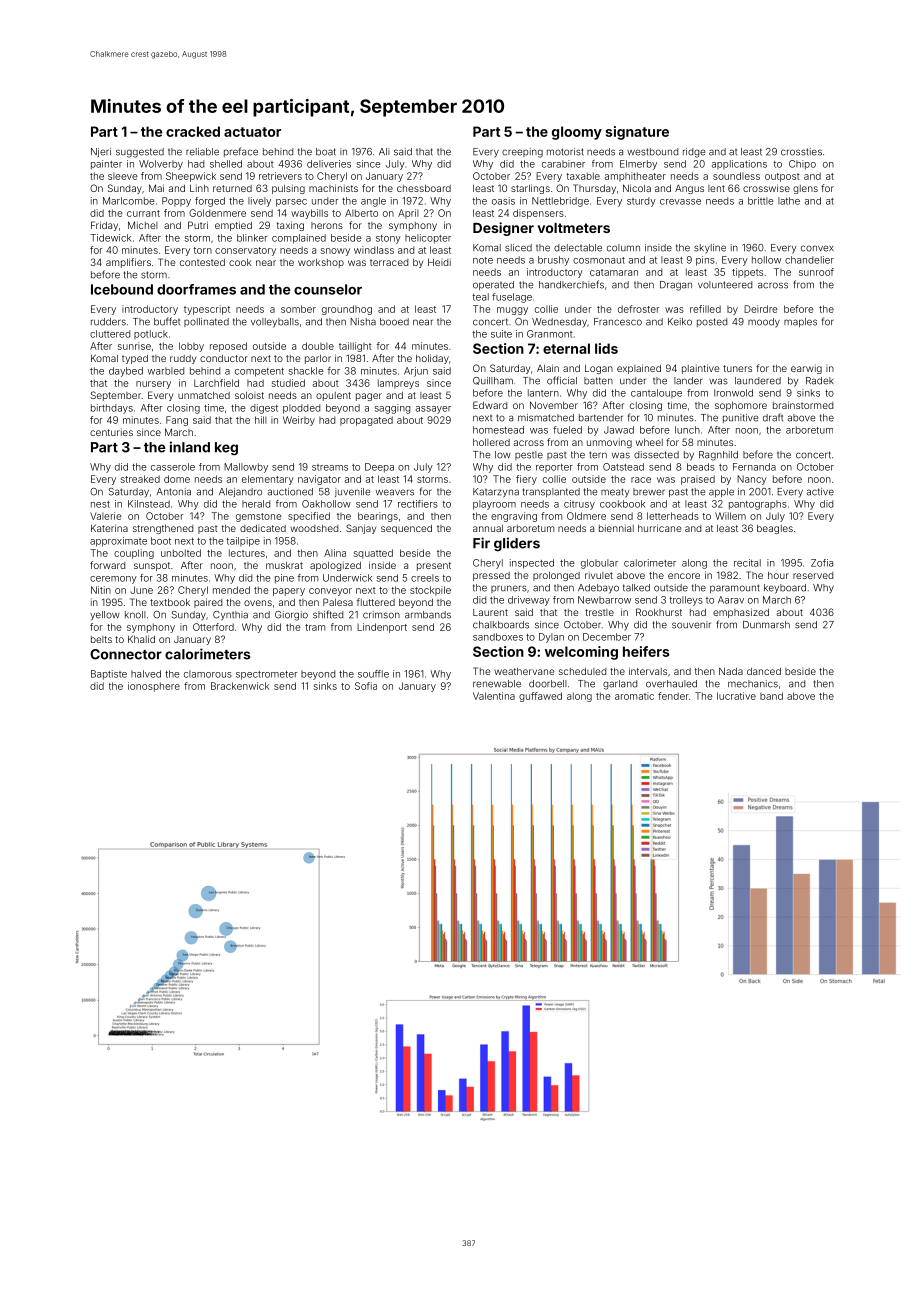 The height and width of the screenshot is (1308, 924). I want to click on Granmont, so click(550, 334).
